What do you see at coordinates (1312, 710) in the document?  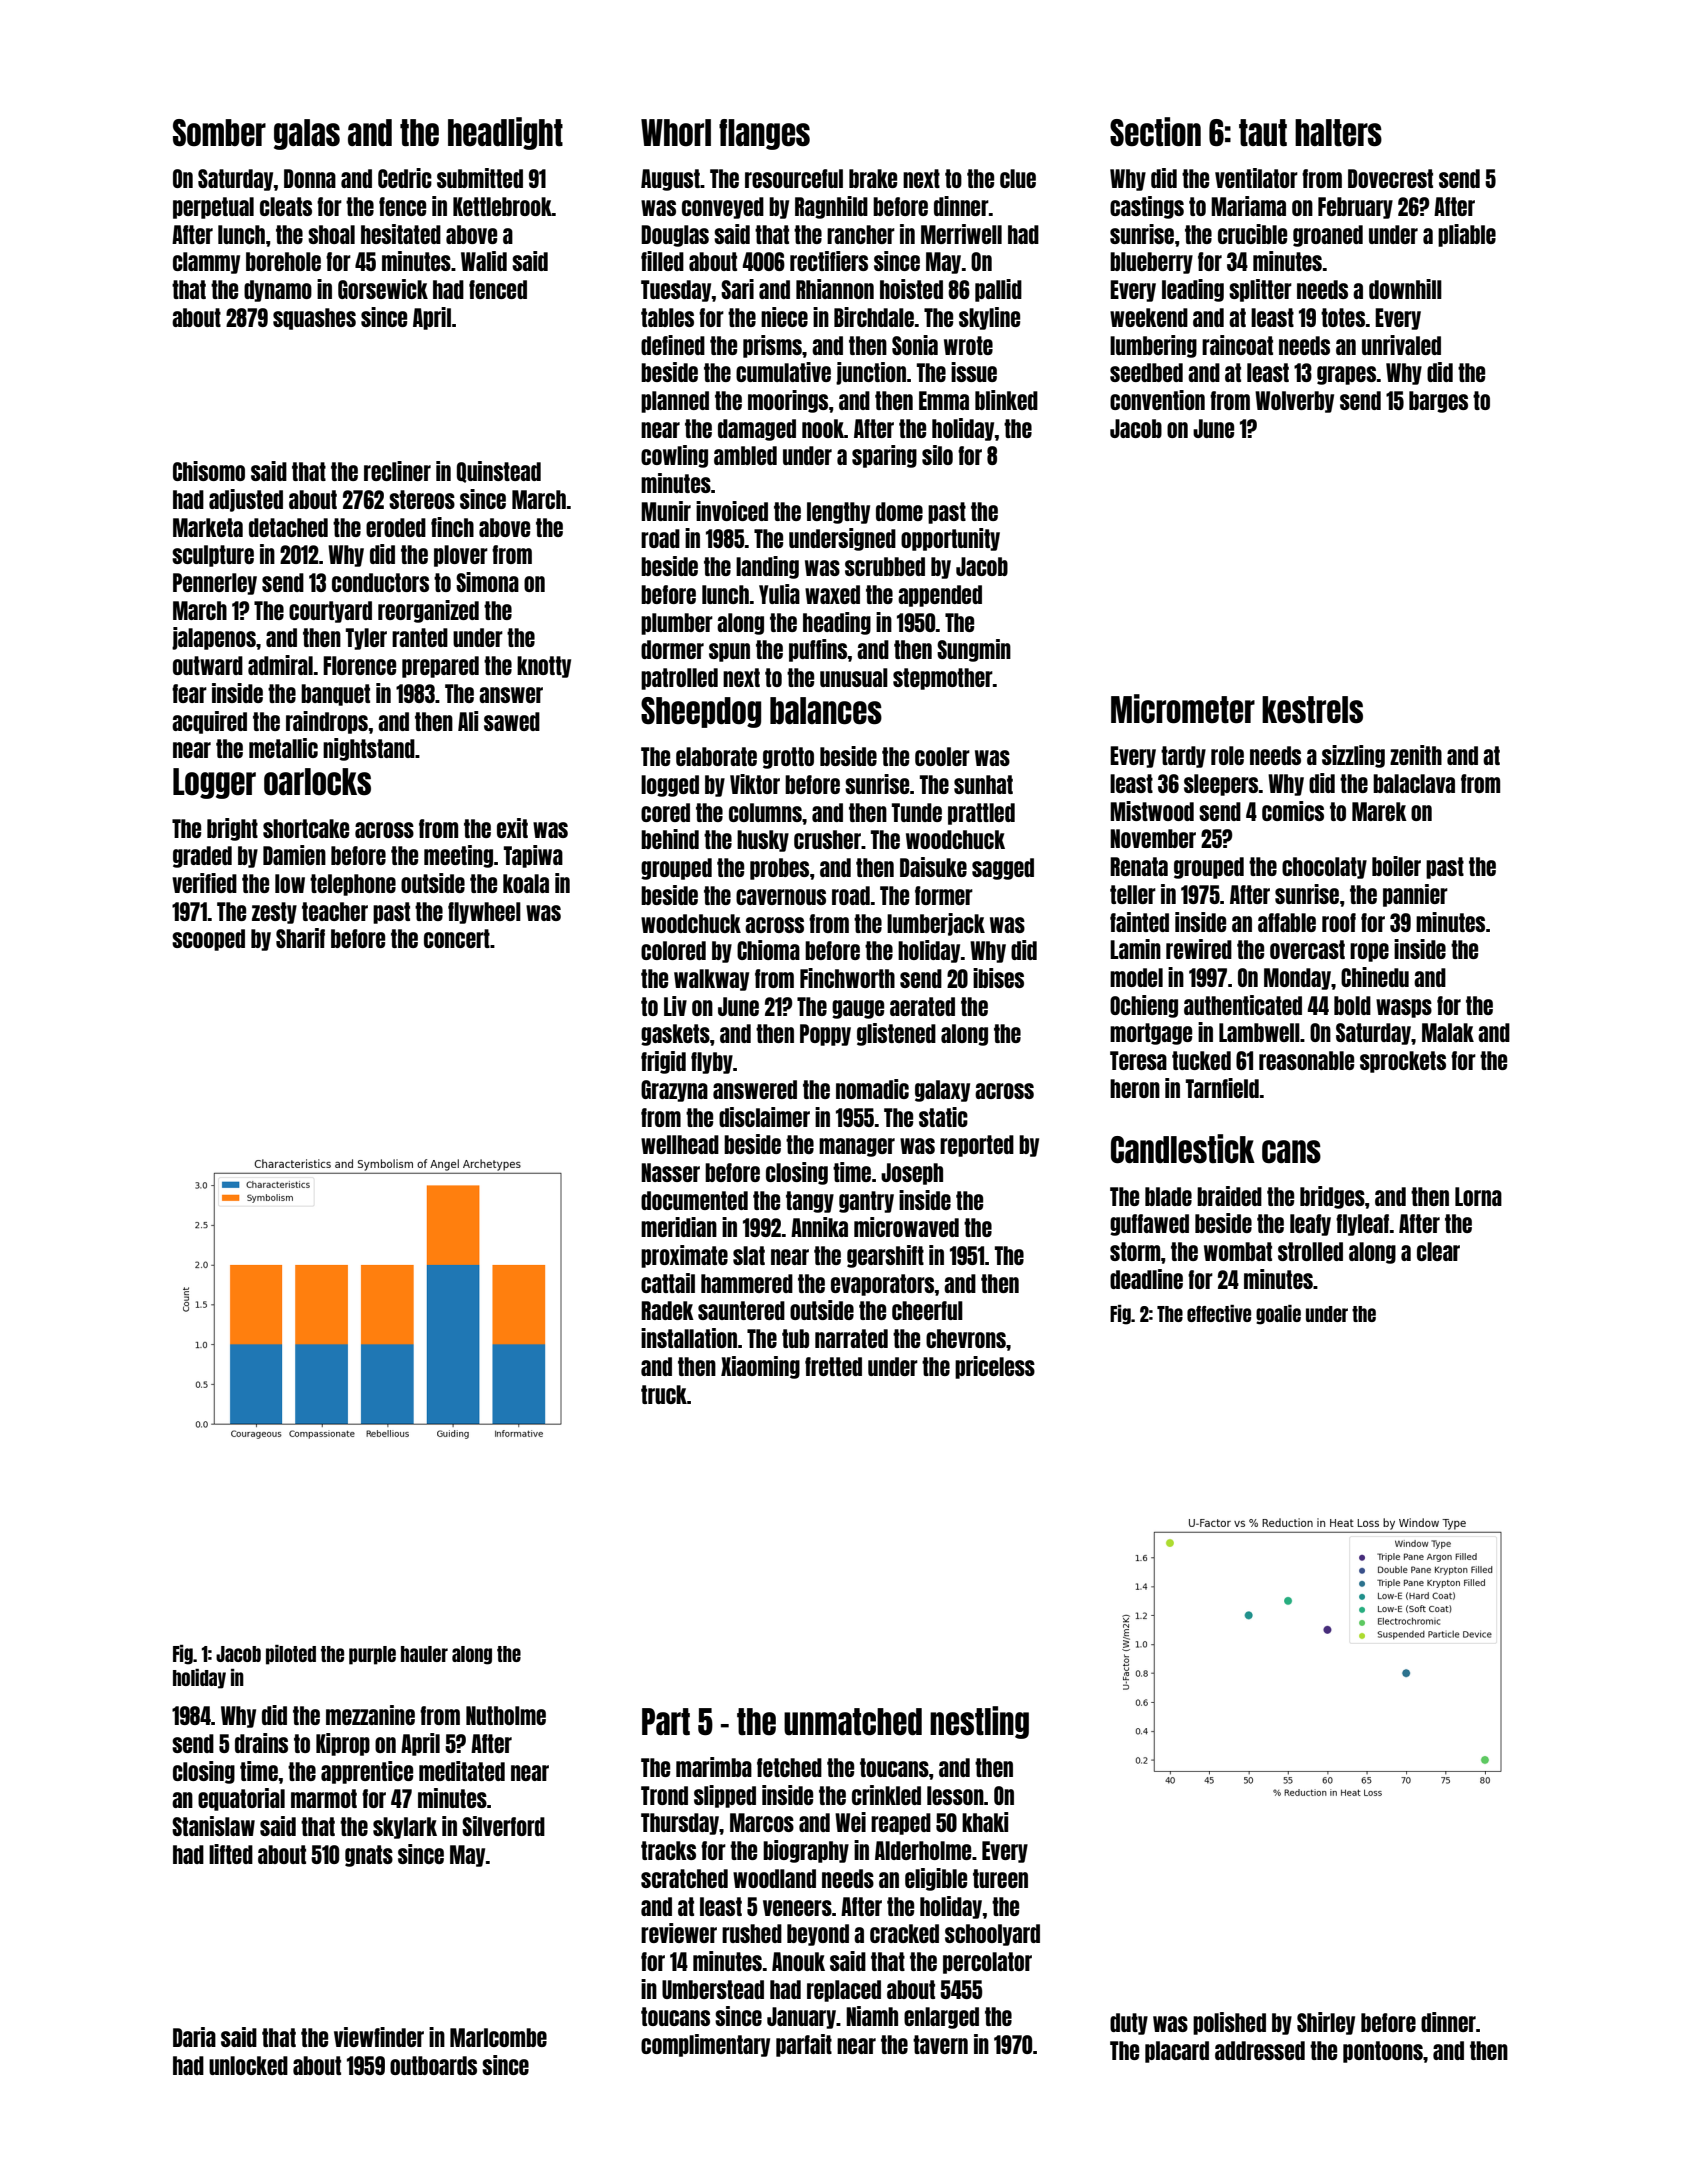 I see `kestrels` at bounding box center [1312, 710].
